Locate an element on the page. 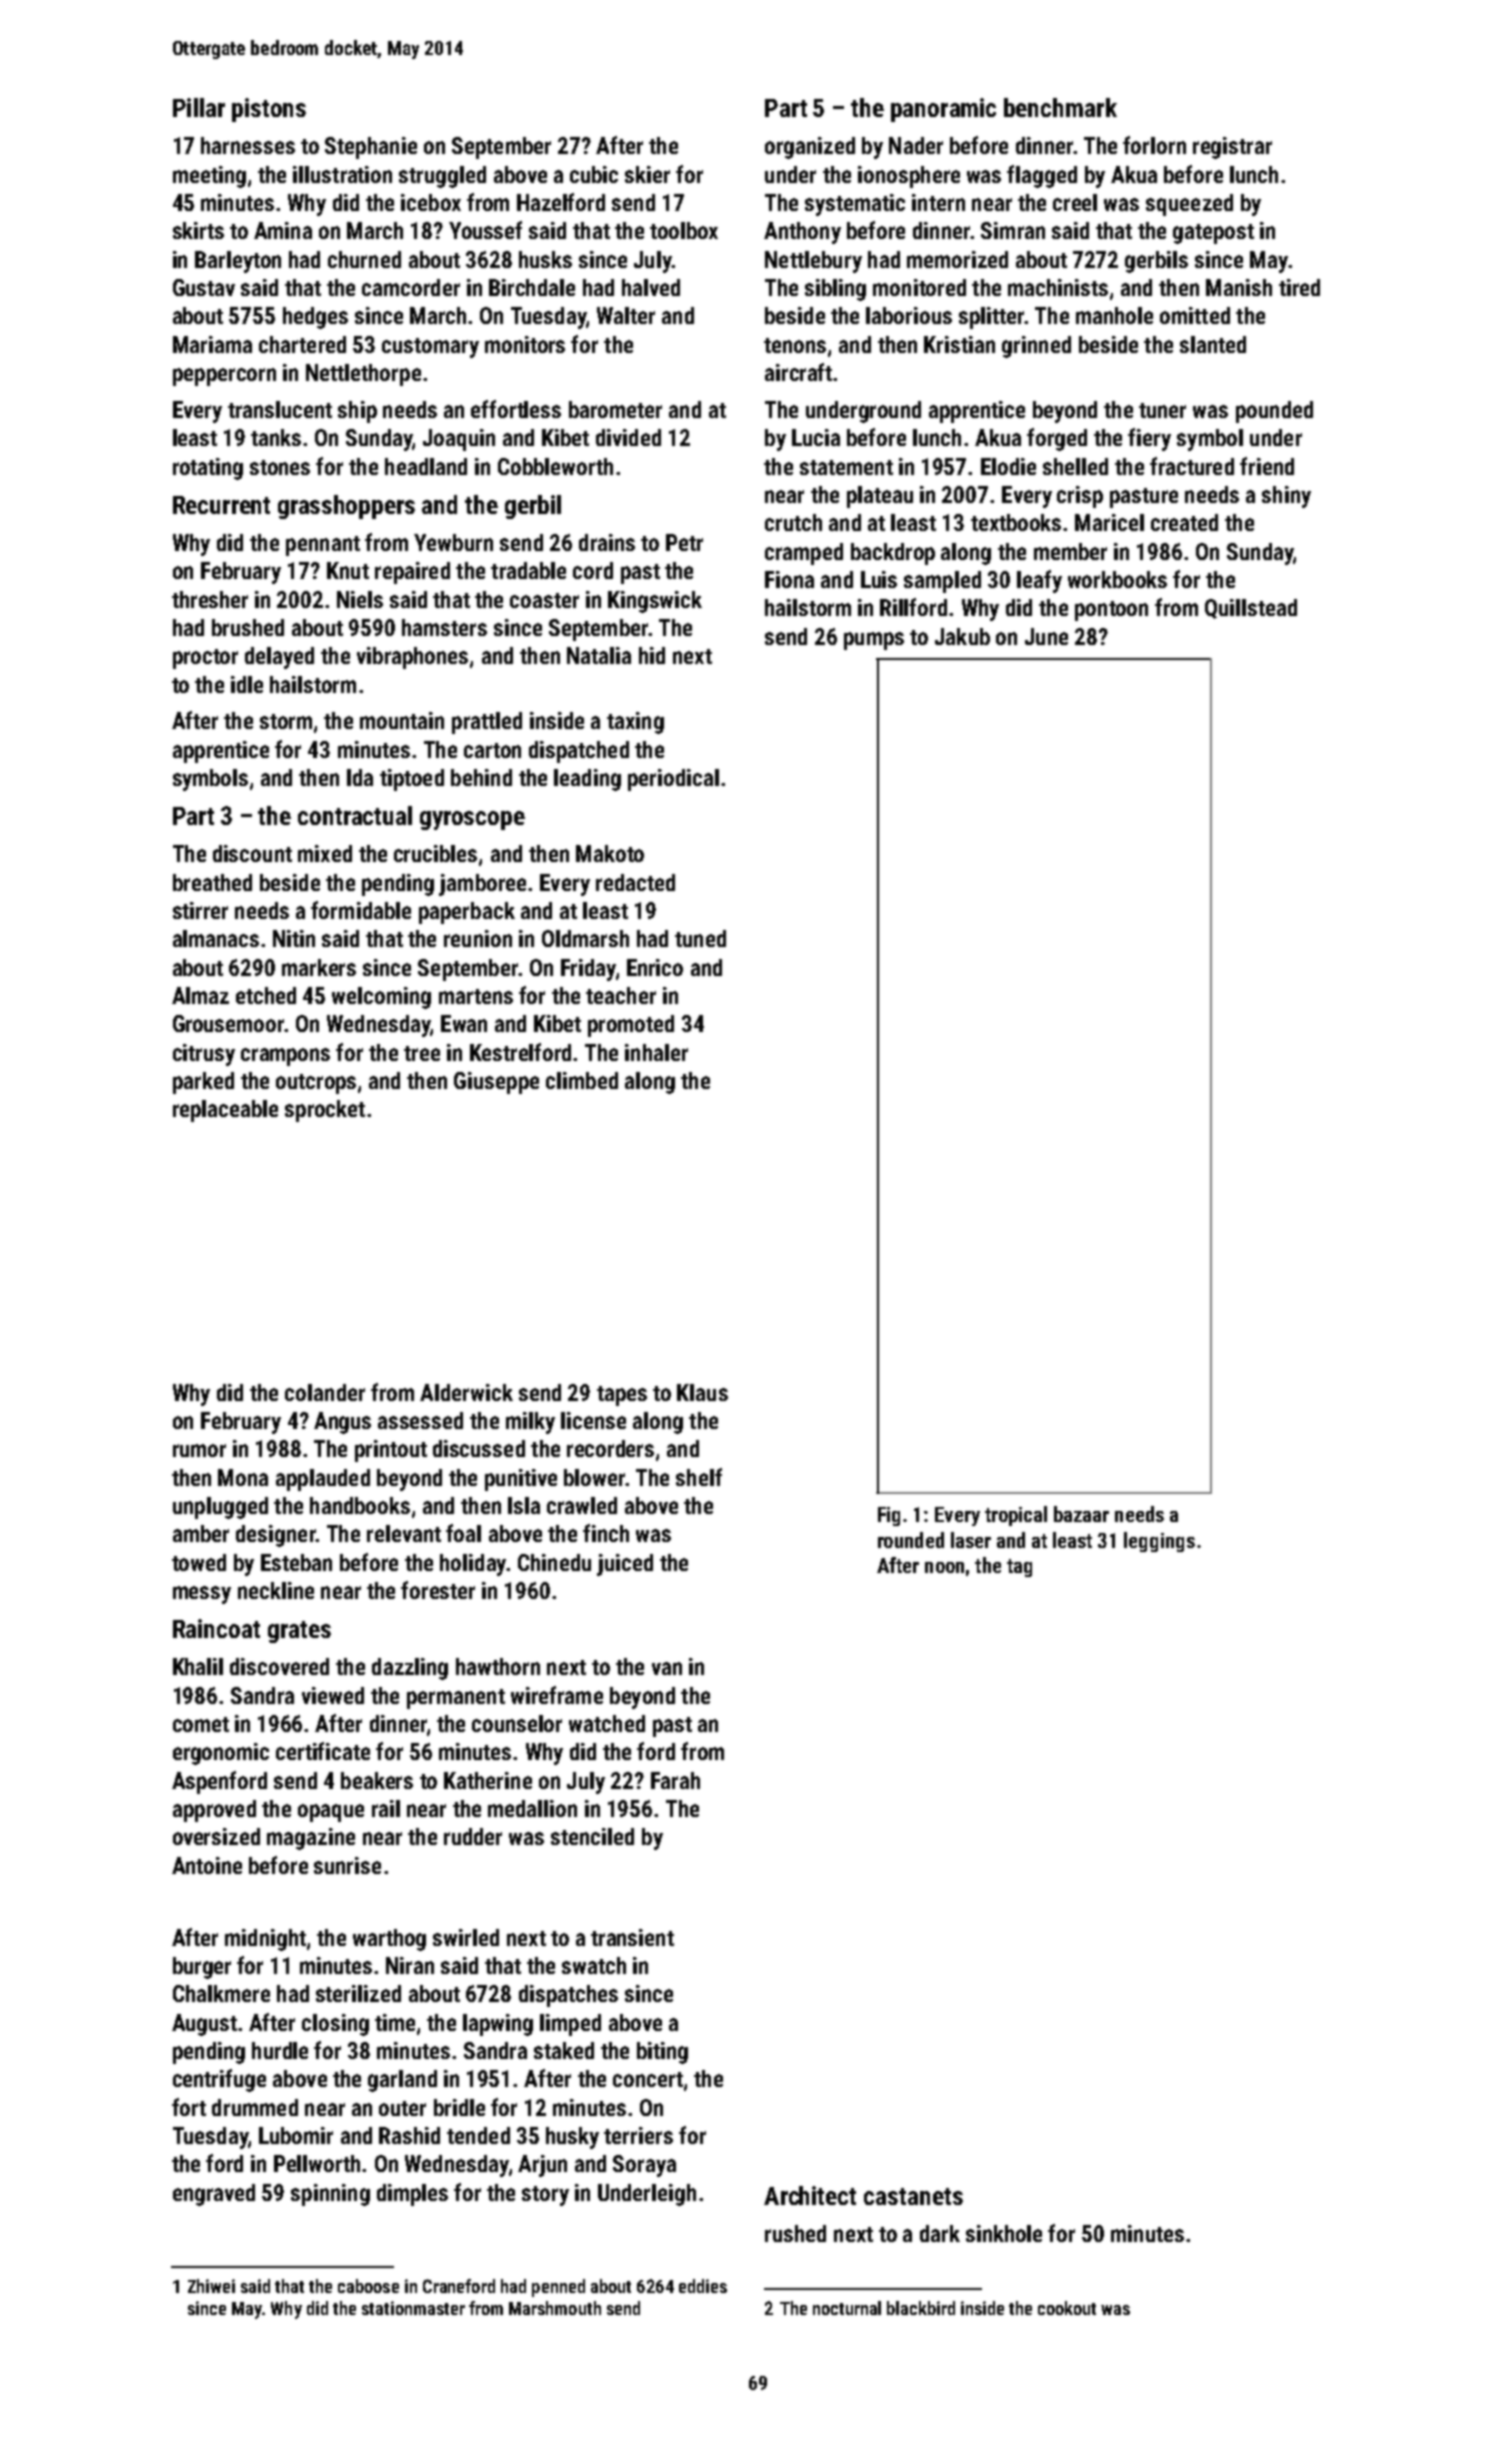 The height and width of the page is (2464, 1496). bazaar is located at coordinates (1081, 1514).
